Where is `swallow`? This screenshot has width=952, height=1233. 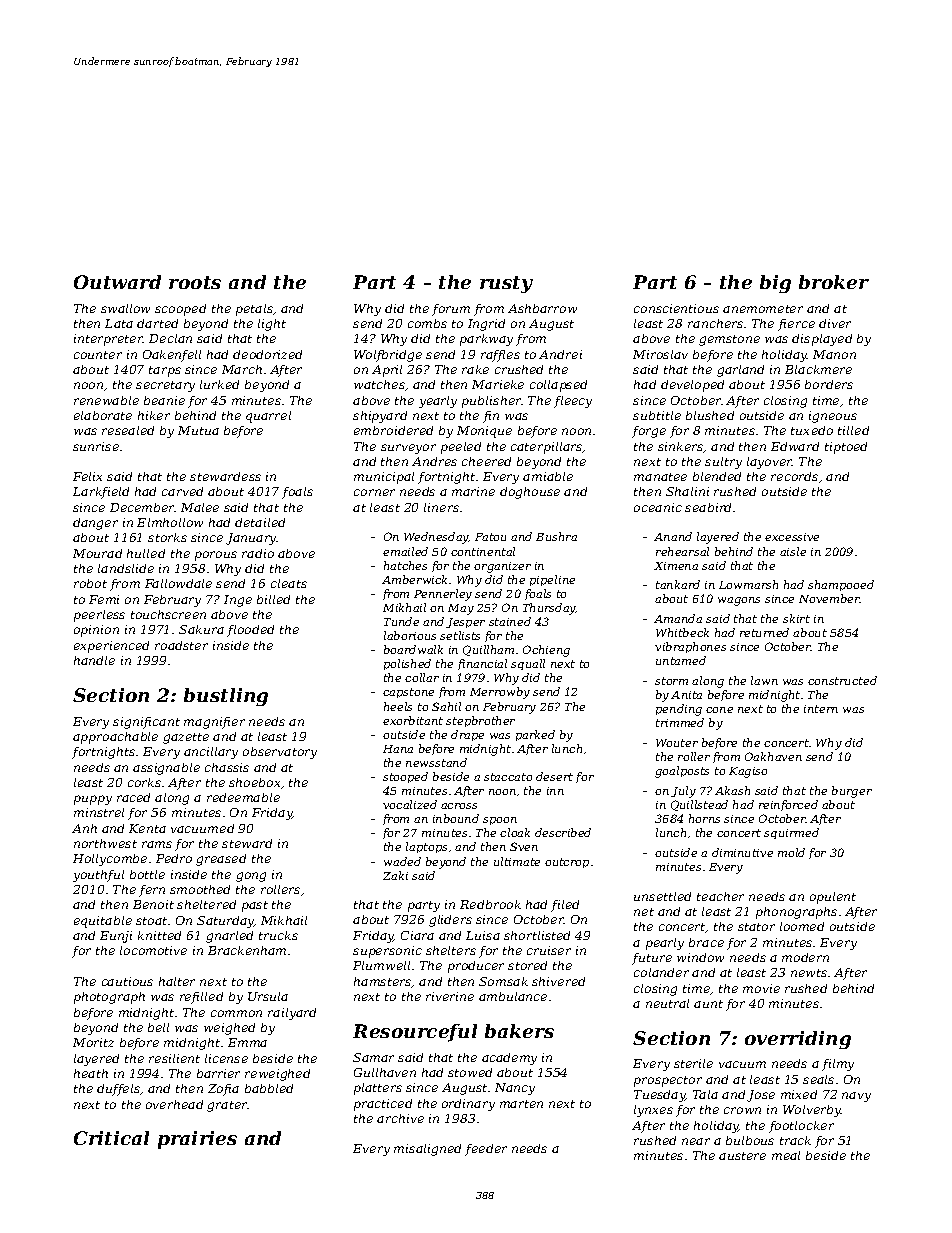
swallow is located at coordinates (125, 308).
